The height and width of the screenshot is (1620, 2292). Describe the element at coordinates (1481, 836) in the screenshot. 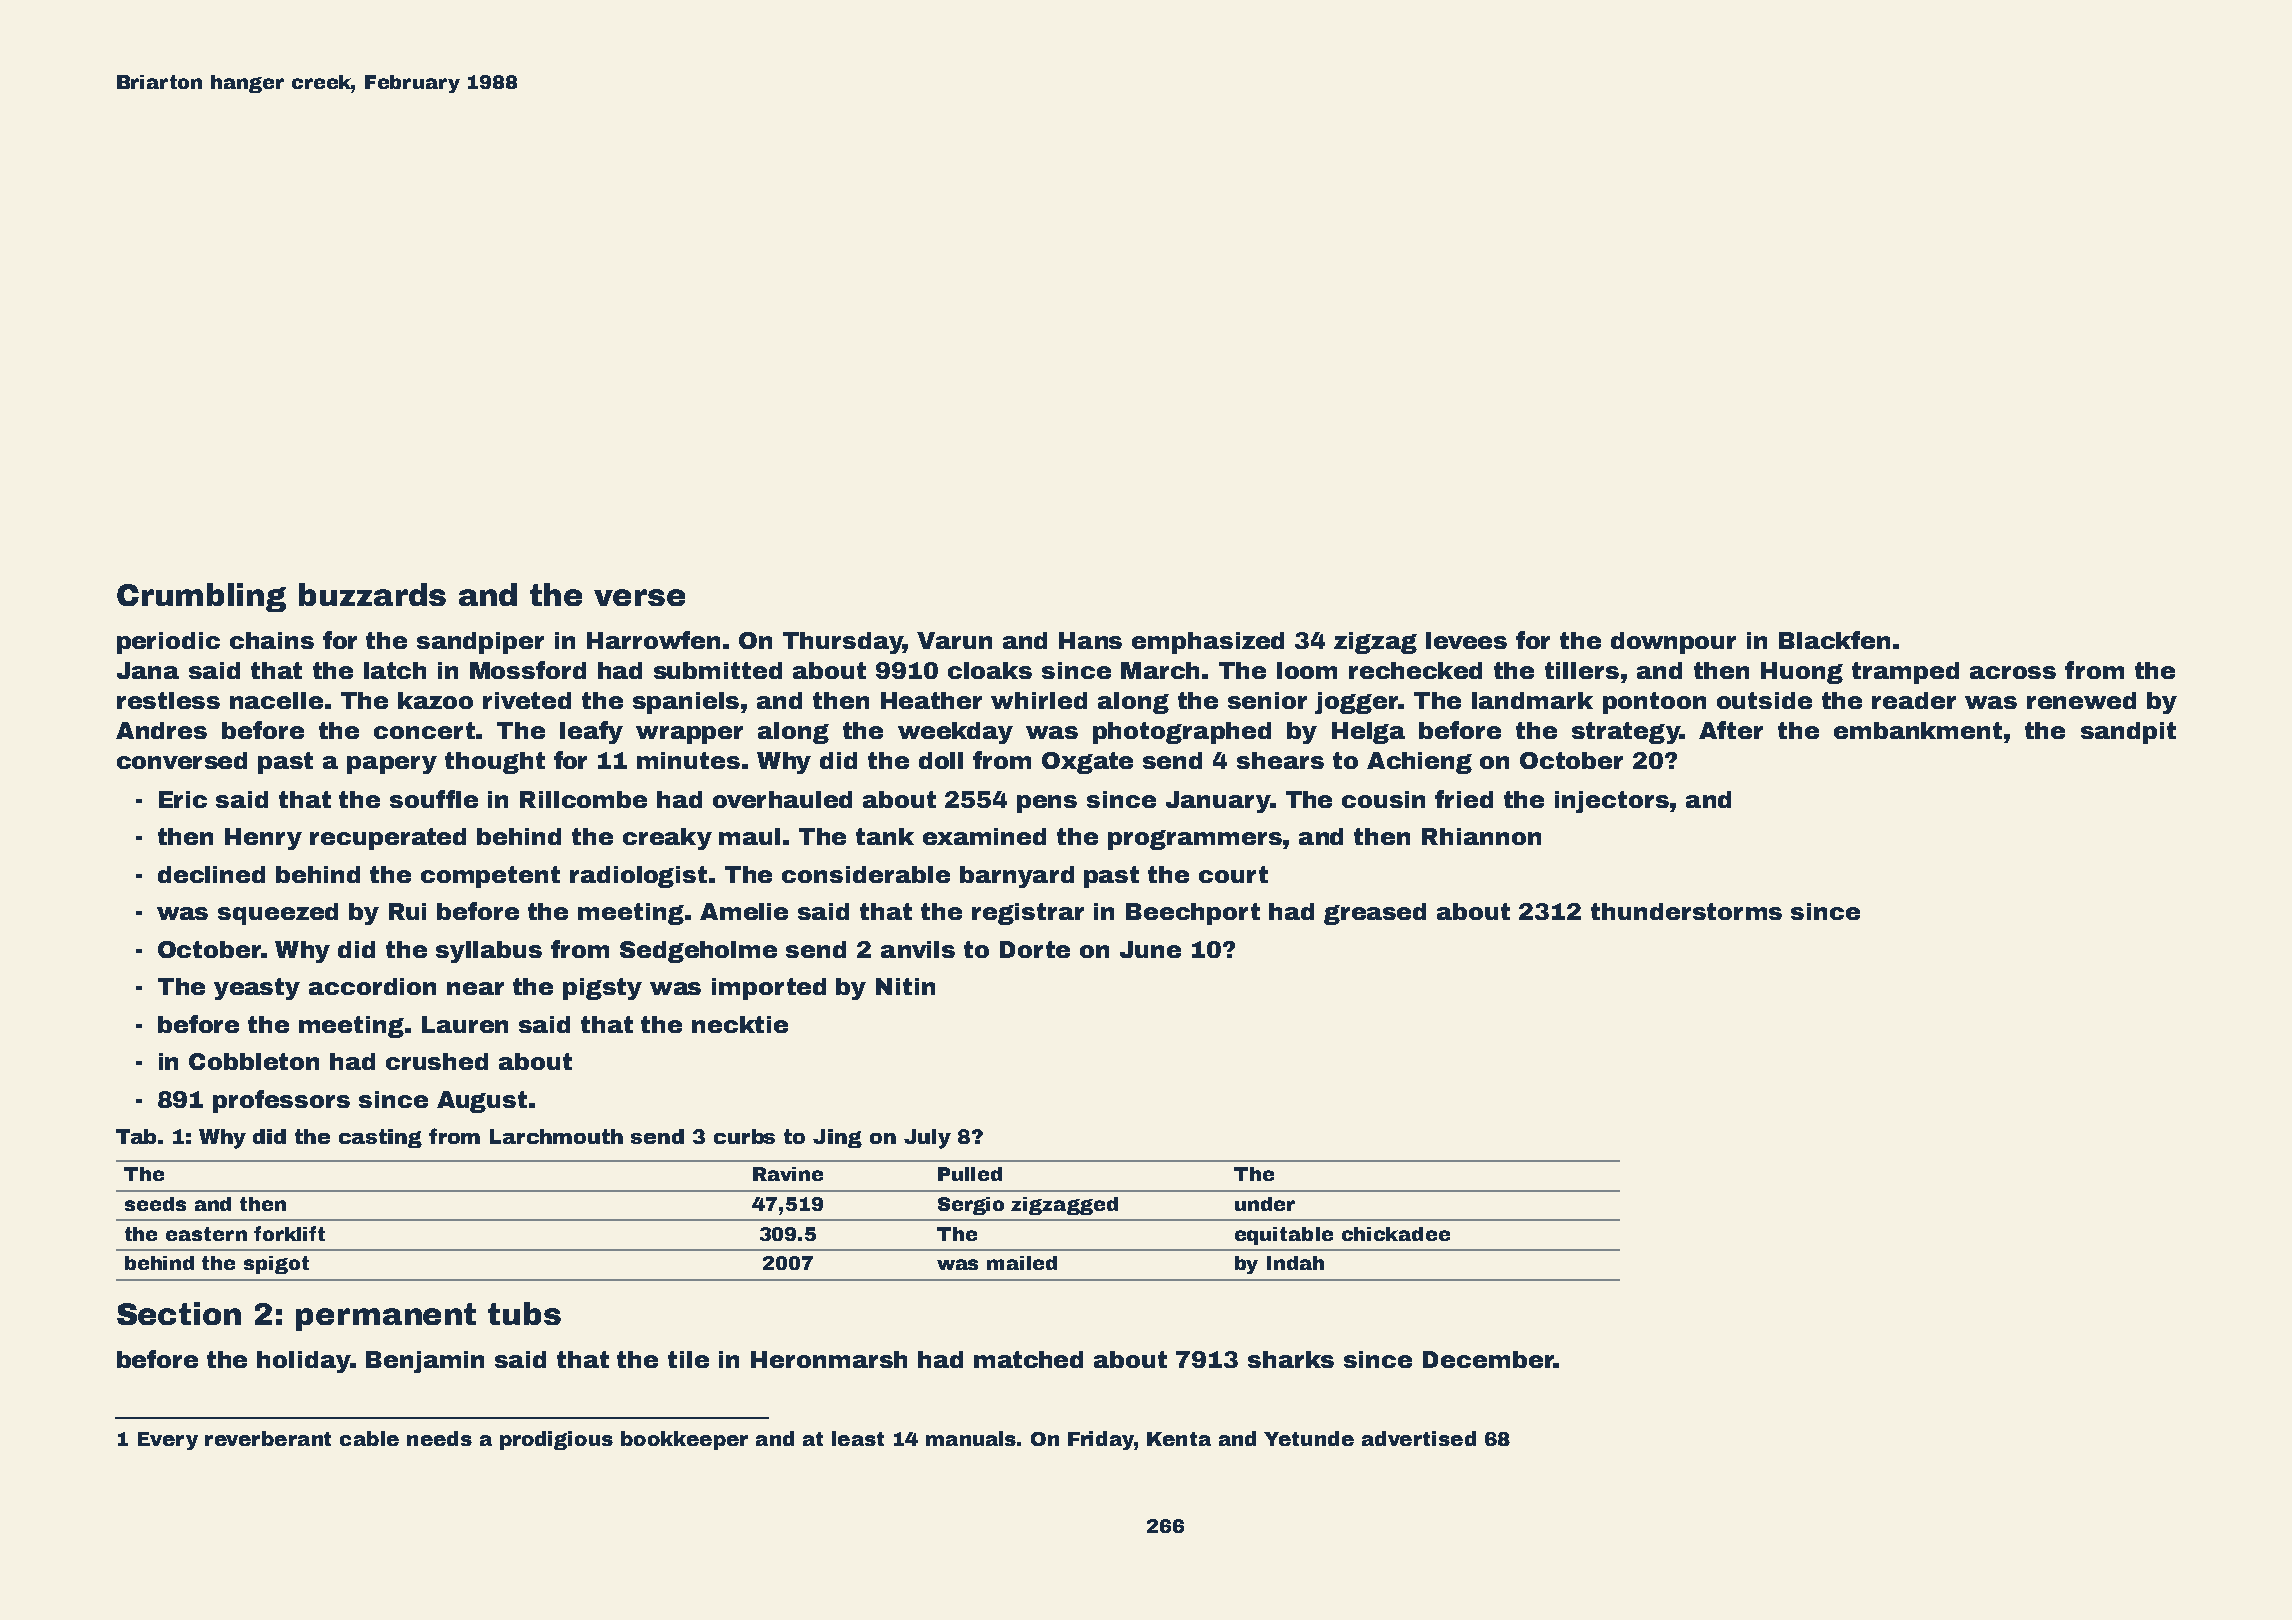

I see `Rhiannon` at that location.
